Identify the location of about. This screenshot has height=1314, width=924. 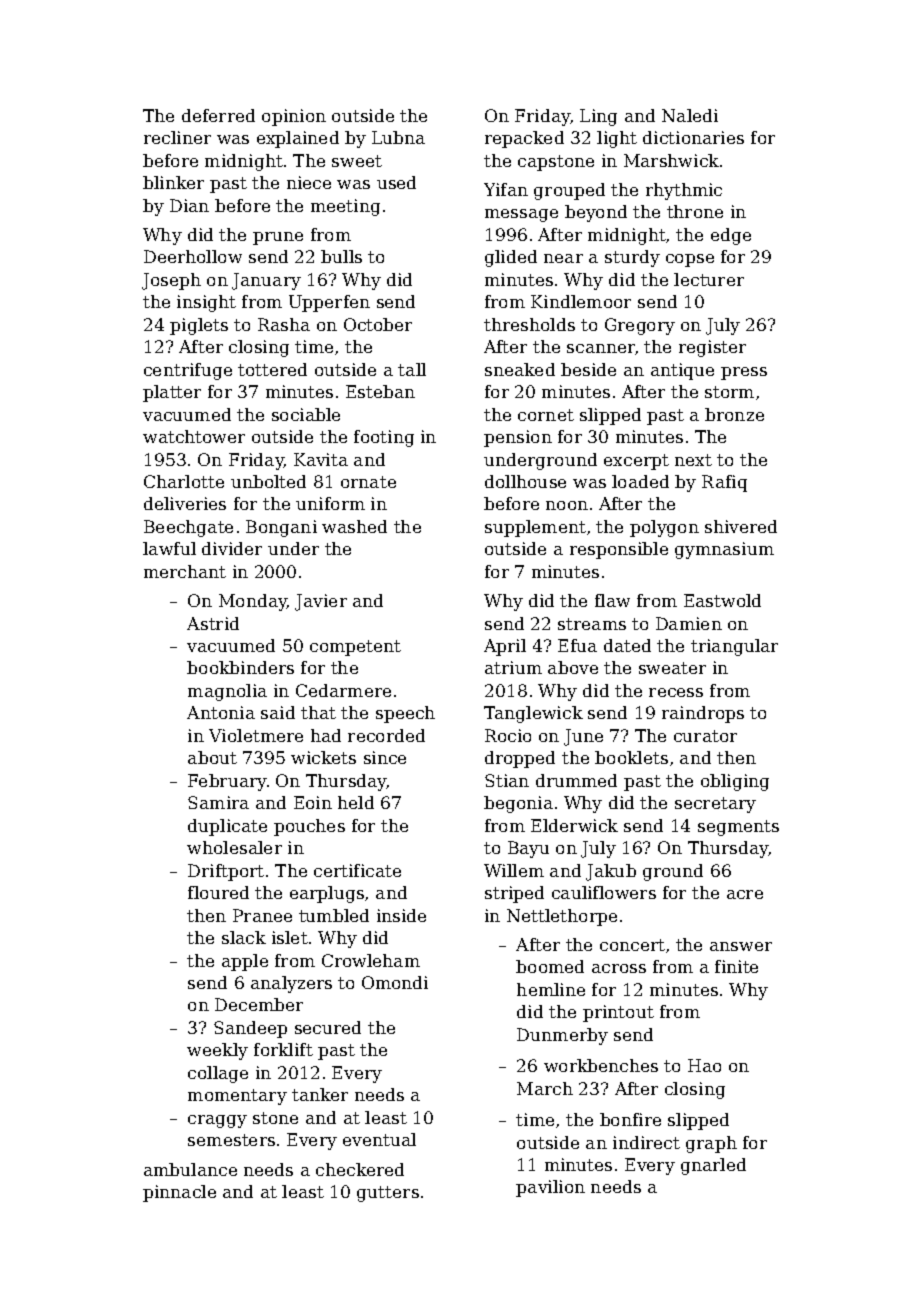
(212, 757).
